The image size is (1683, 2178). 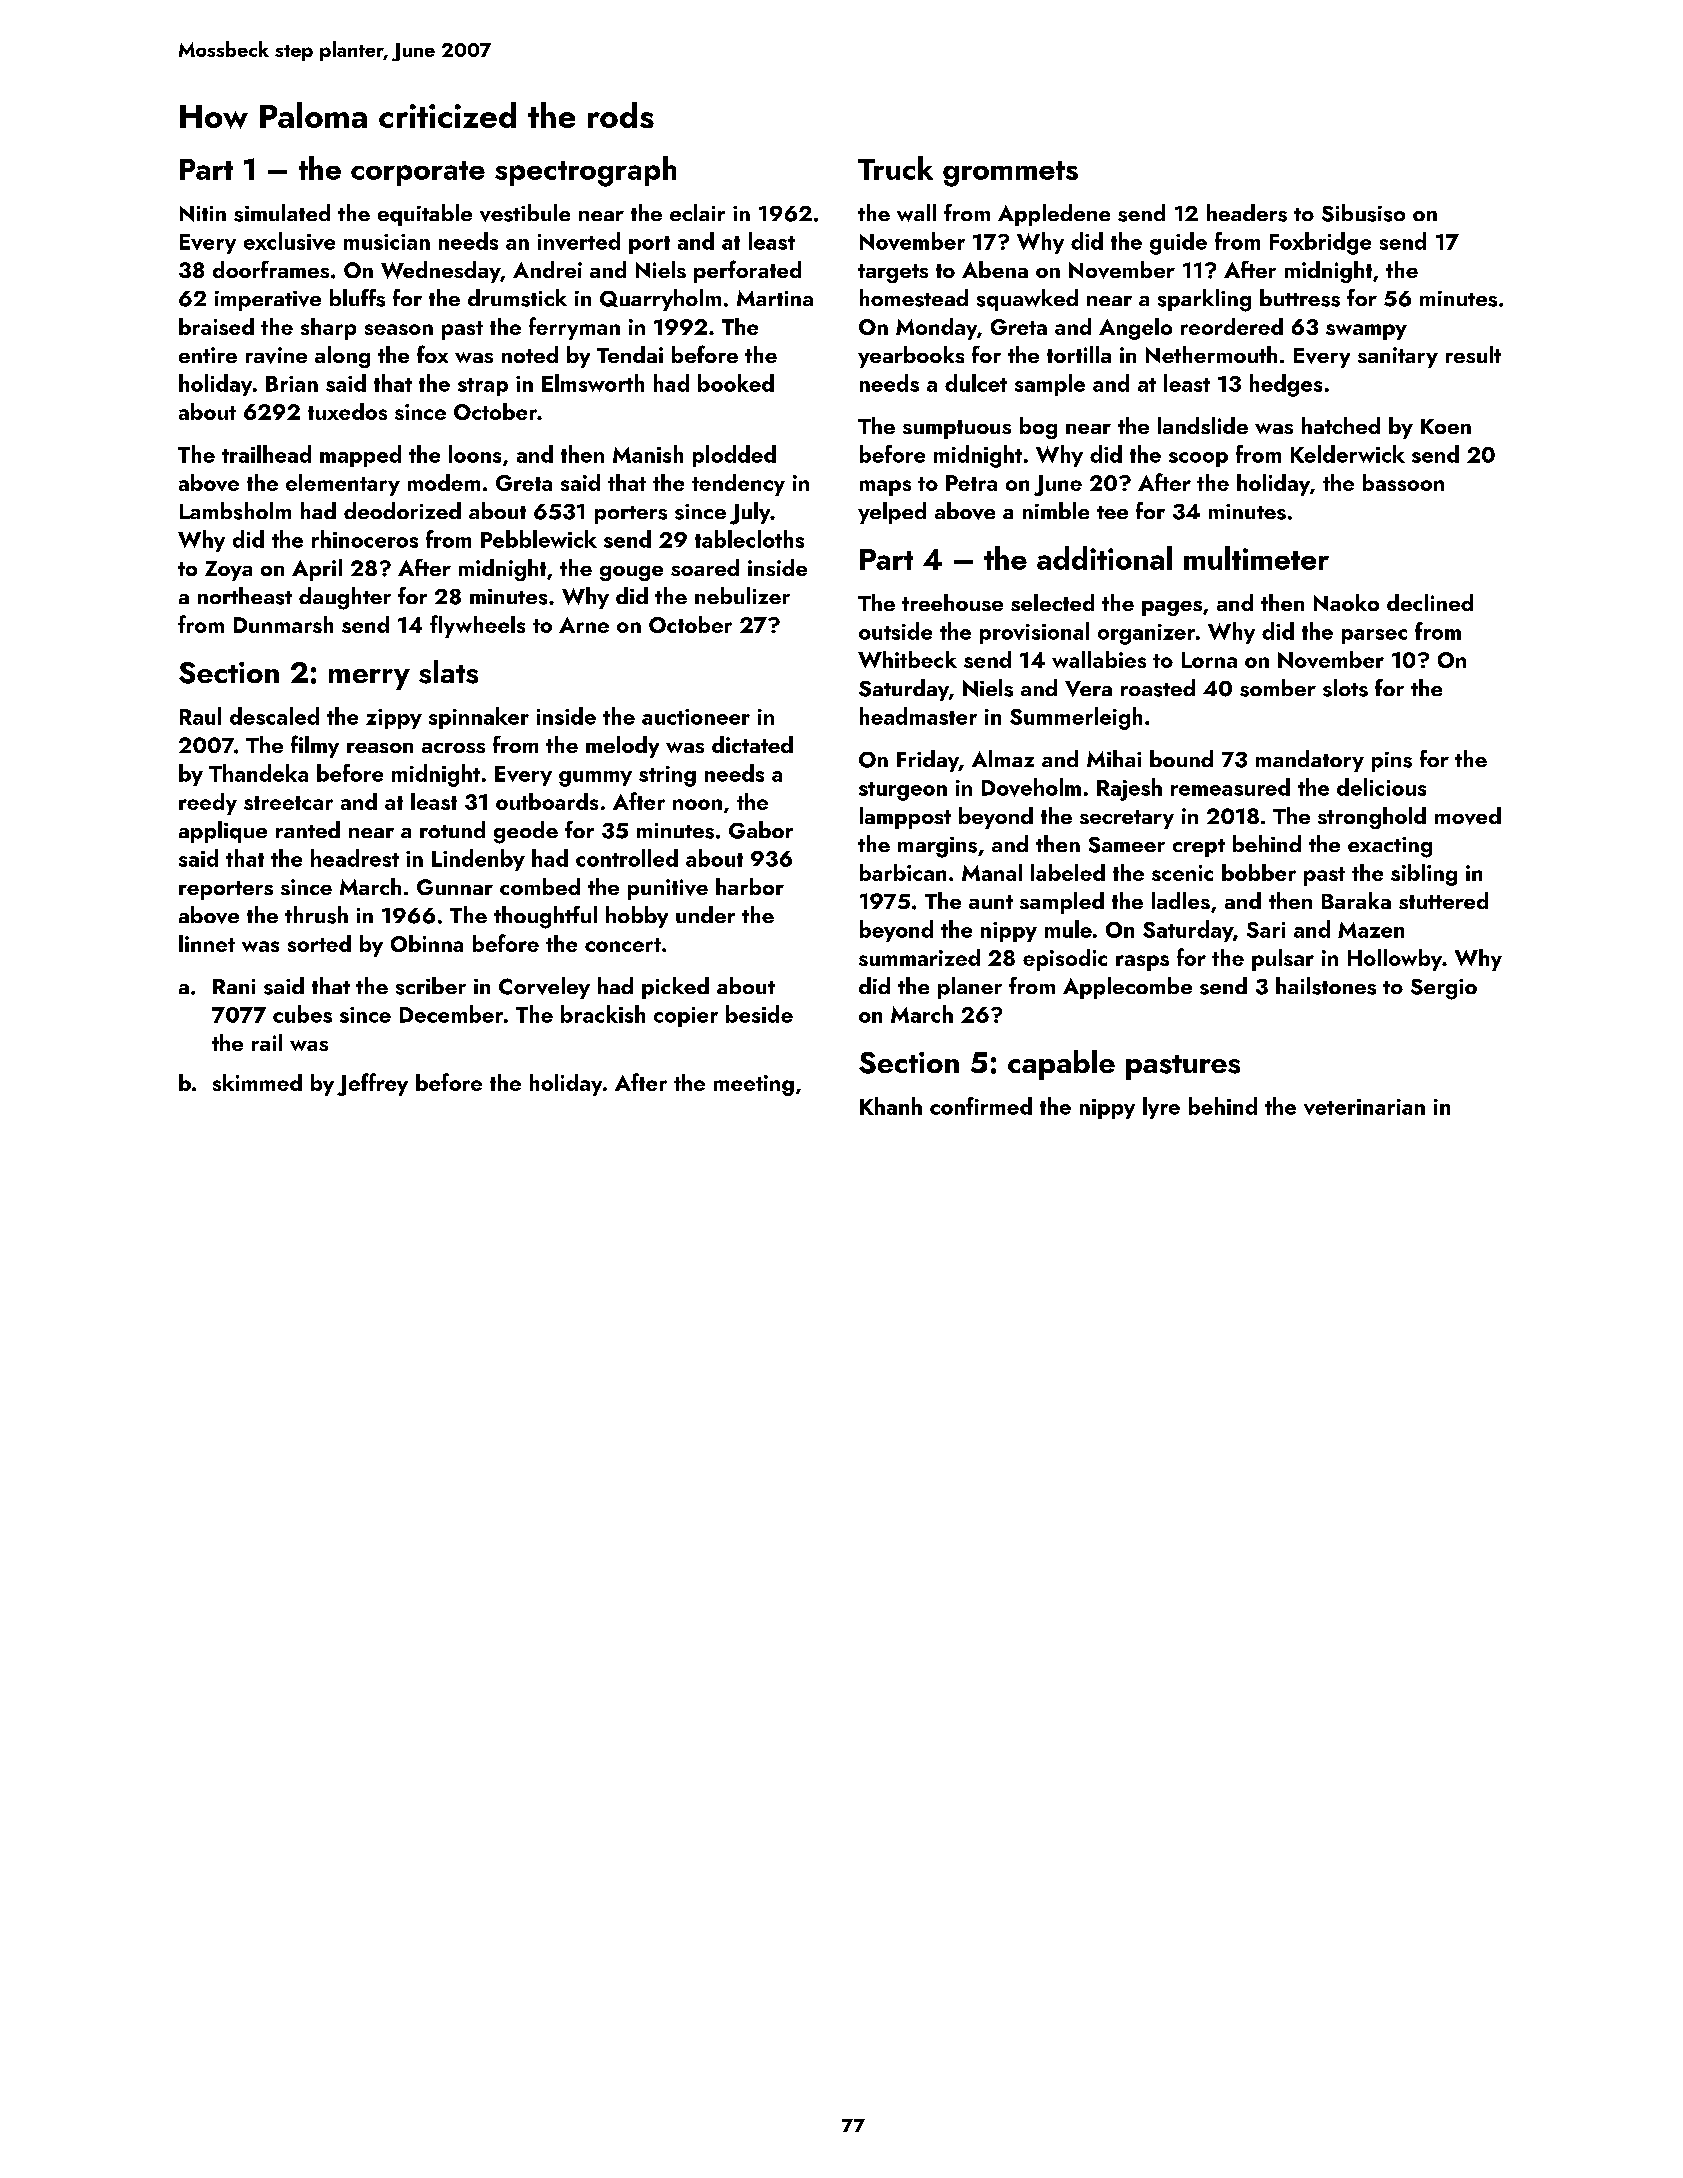 What do you see at coordinates (1363, 213) in the screenshot?
I see `Sibusiso` at bounding box center [1363, 213].
